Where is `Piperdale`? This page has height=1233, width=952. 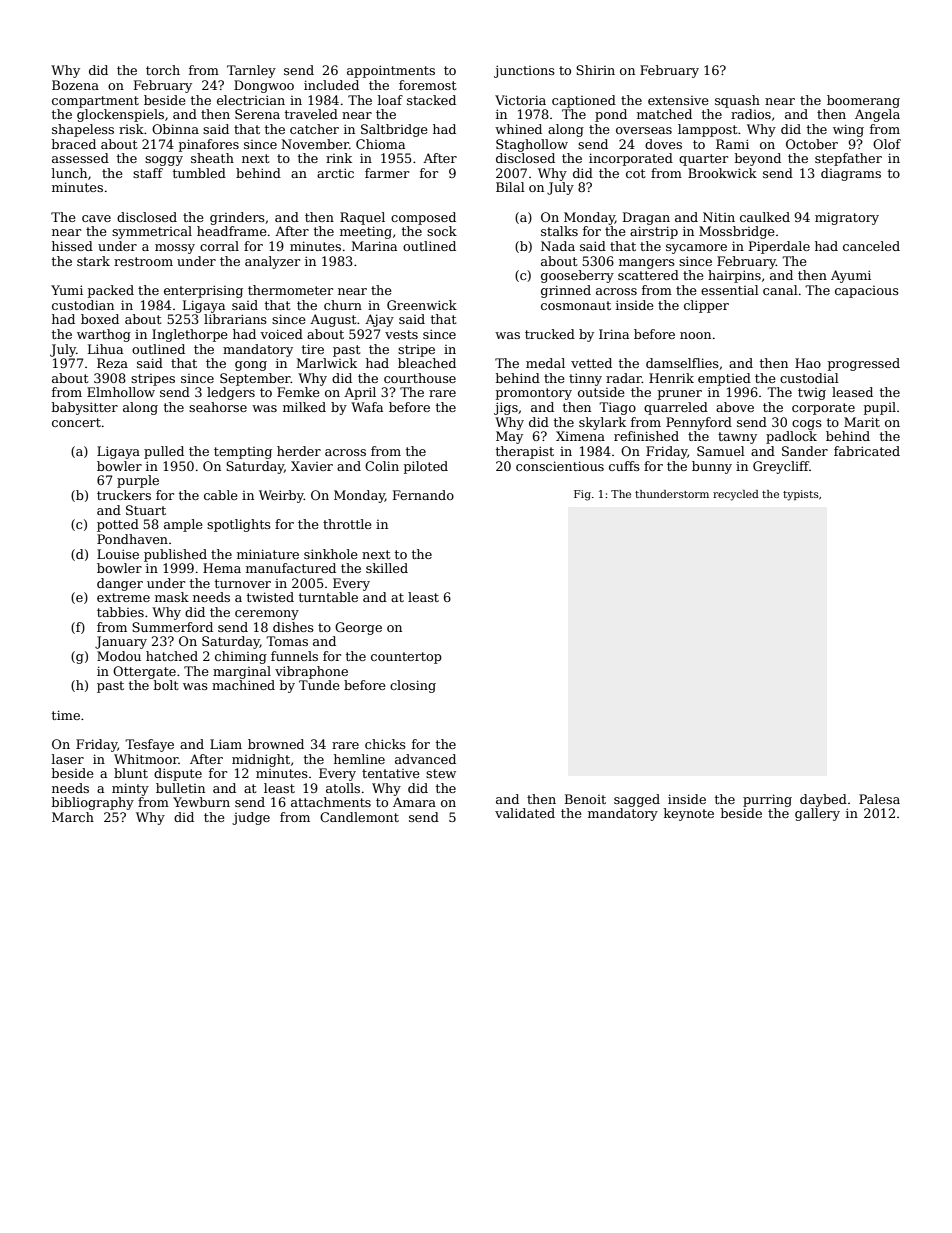 Piperdale is located at coordinates (779, 247).
